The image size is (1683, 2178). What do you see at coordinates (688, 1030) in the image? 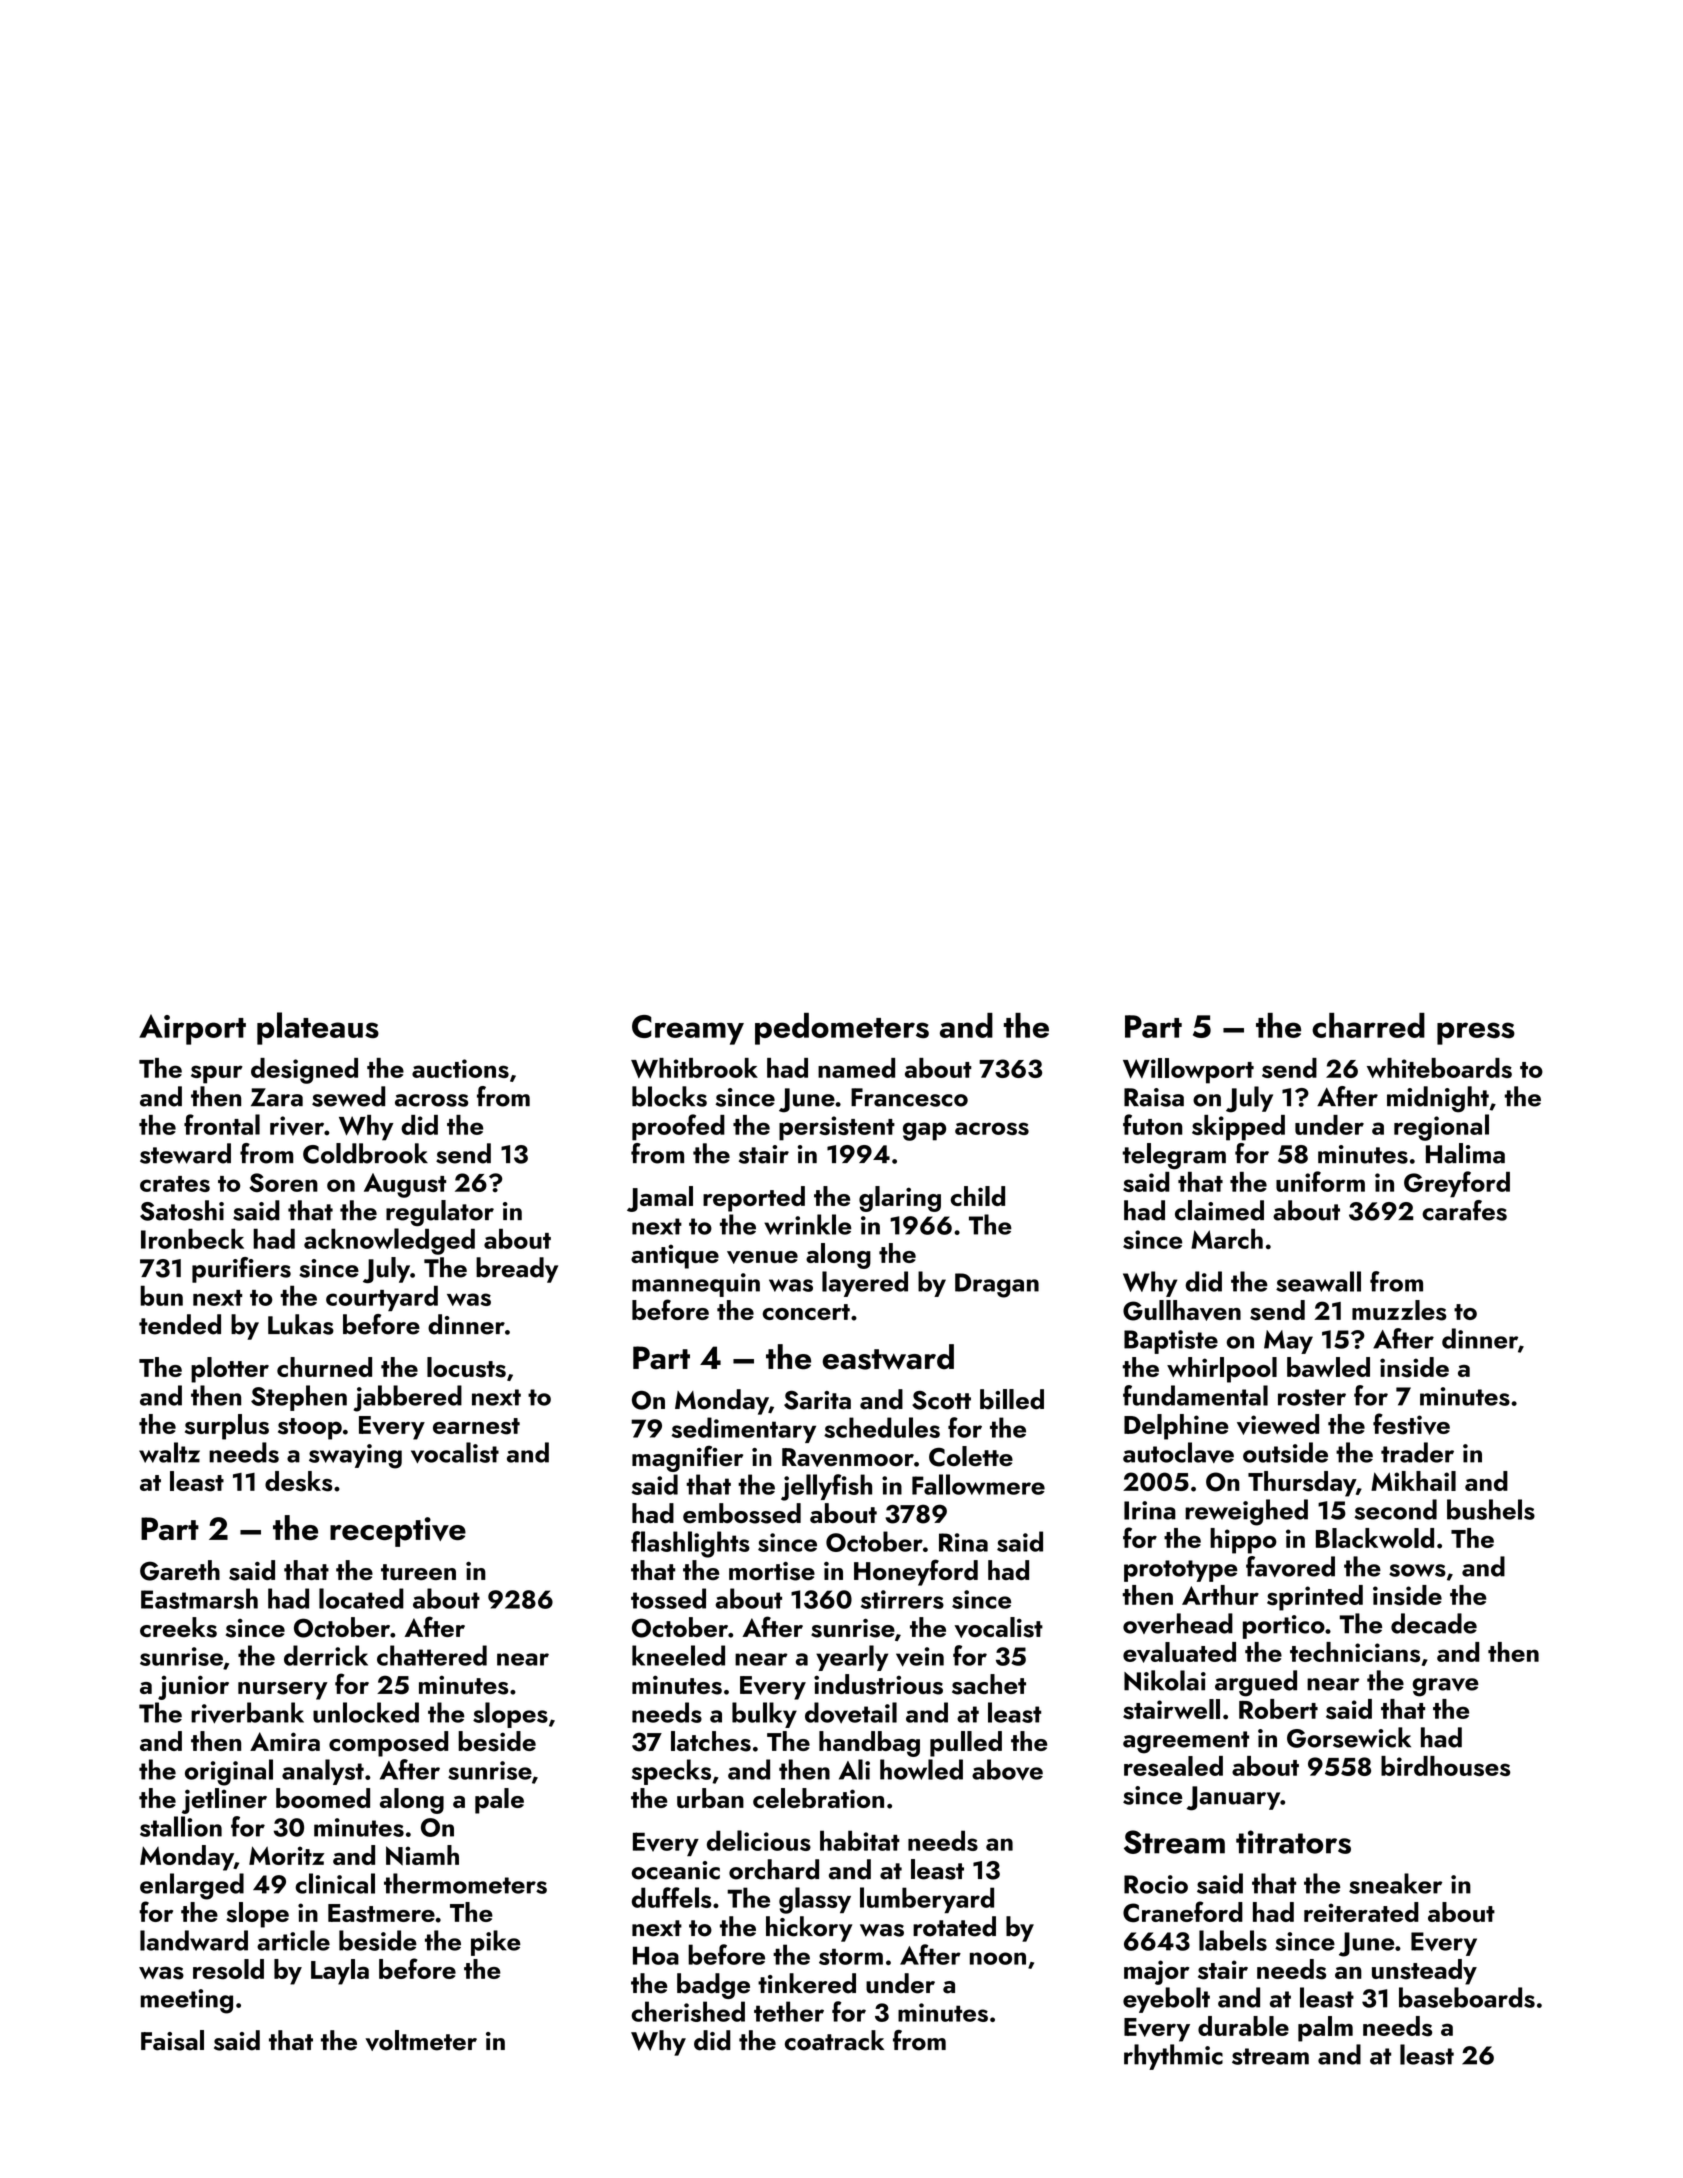
I see `Creamy` at bounding box center [688, 1030].
